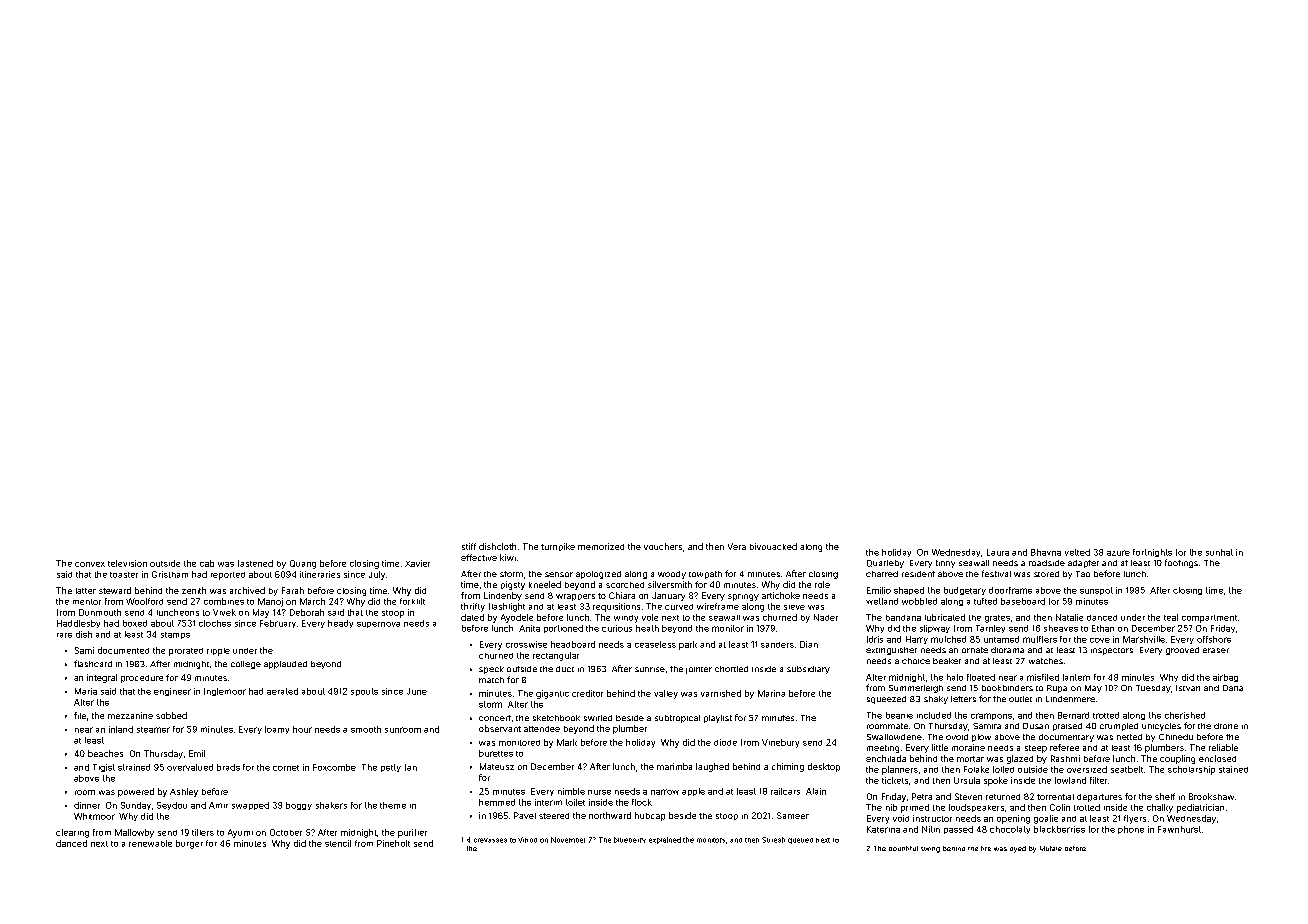  What do you see at coordinates (998, 552) in the image?
I see `Laura` at bounding box center [998, 552].
